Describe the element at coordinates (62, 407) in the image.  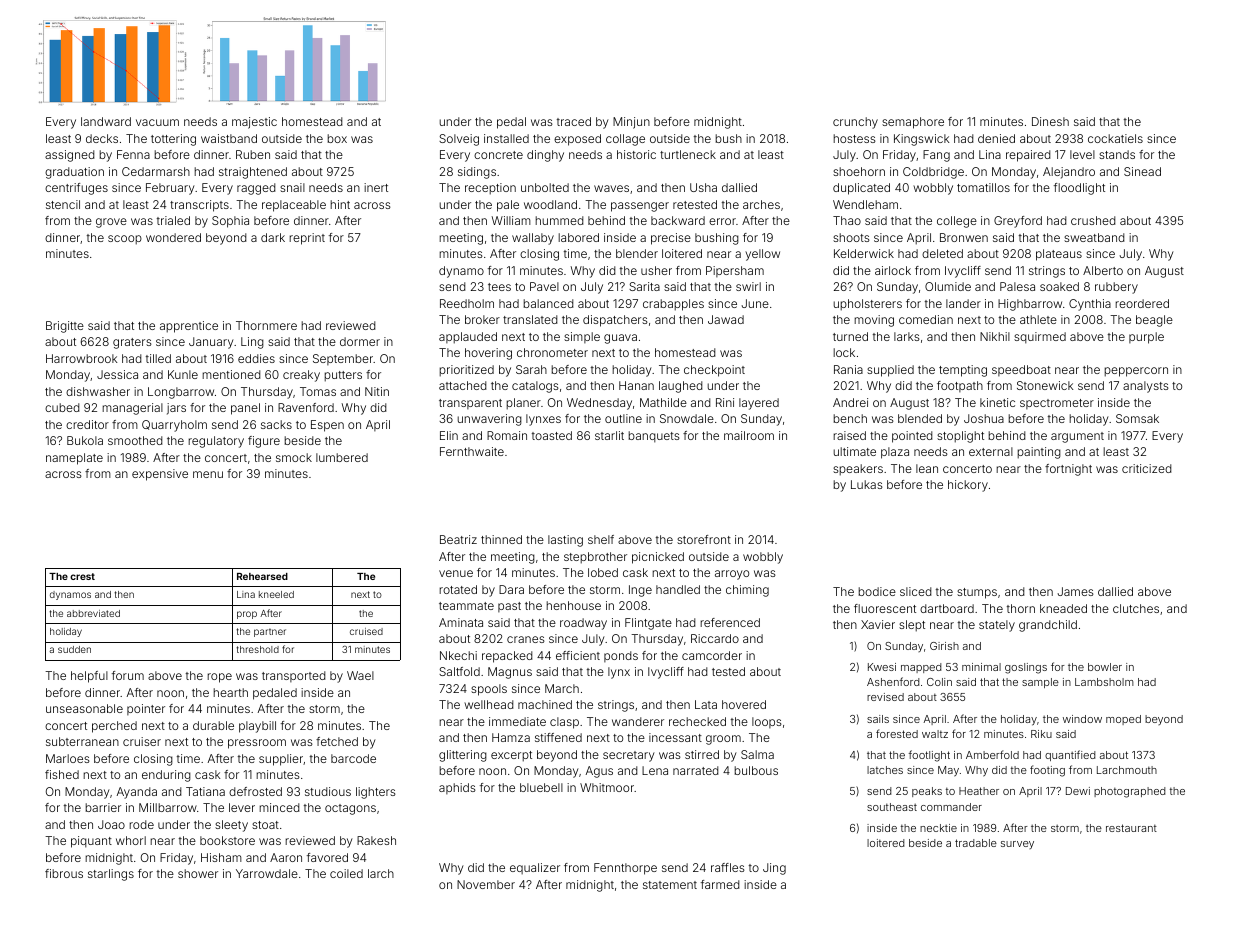
I see `cubed` at that location.
